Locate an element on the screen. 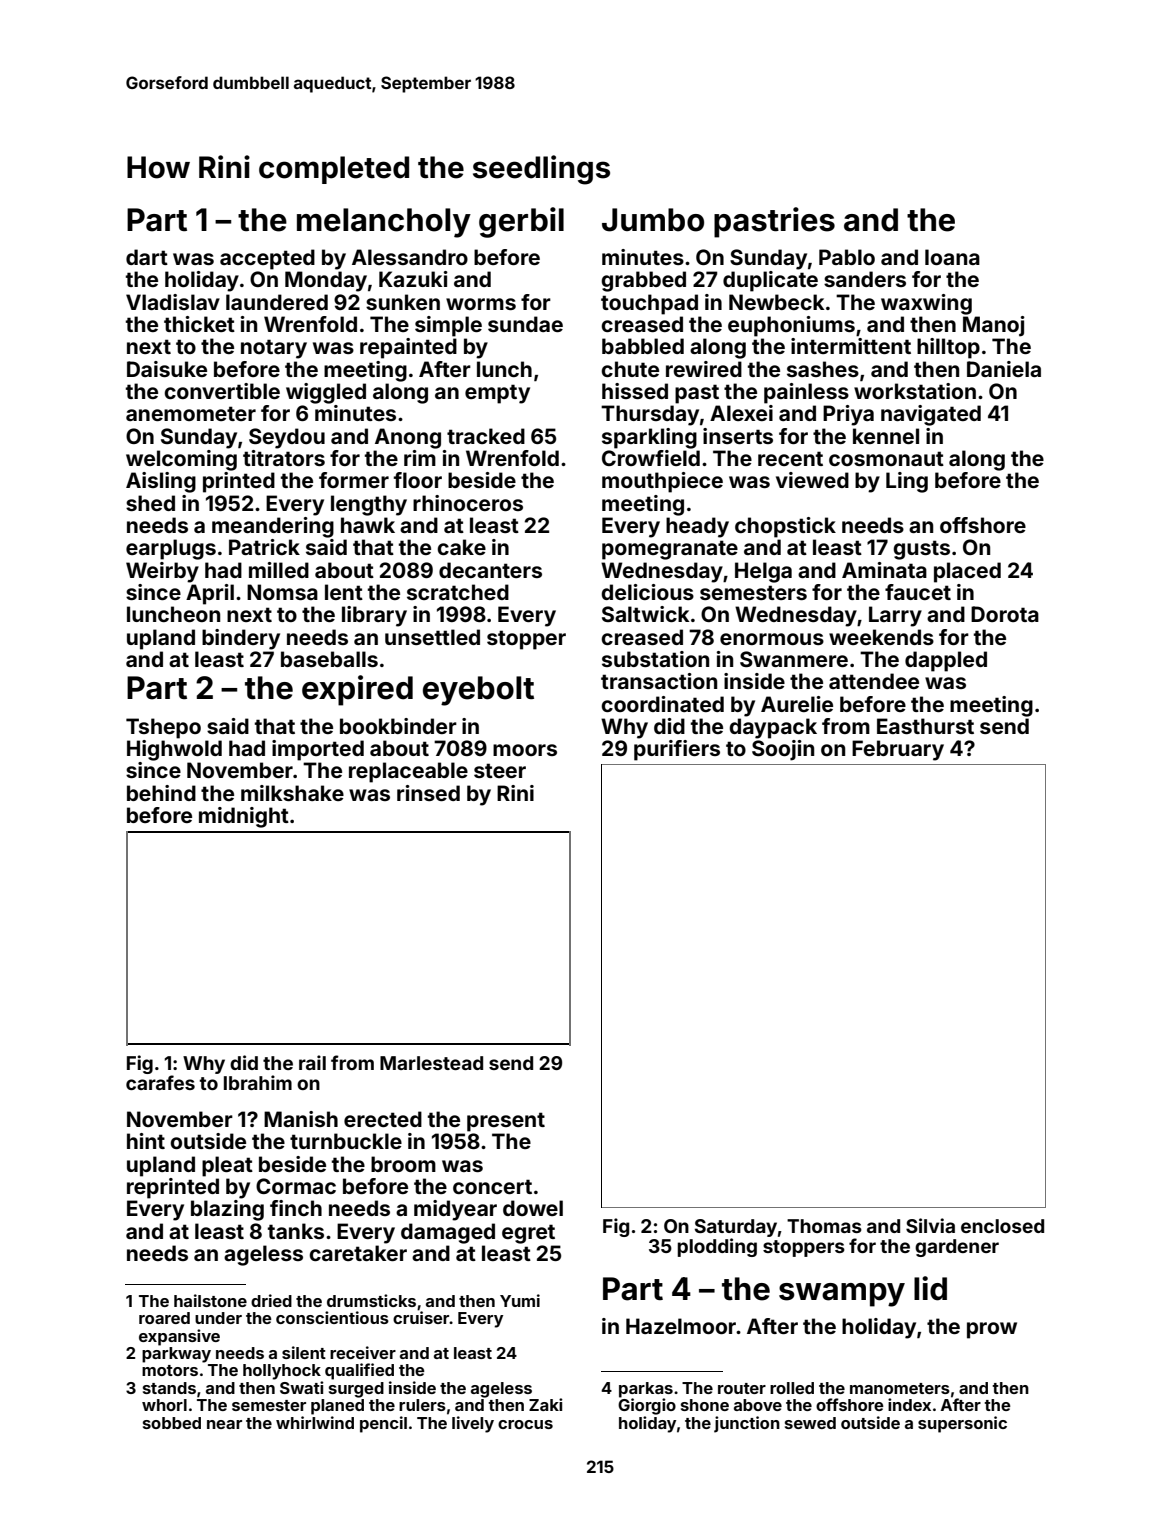 The height and width of the screenshot is (1517, 1172). behind is located at coordinates (161, 793).
